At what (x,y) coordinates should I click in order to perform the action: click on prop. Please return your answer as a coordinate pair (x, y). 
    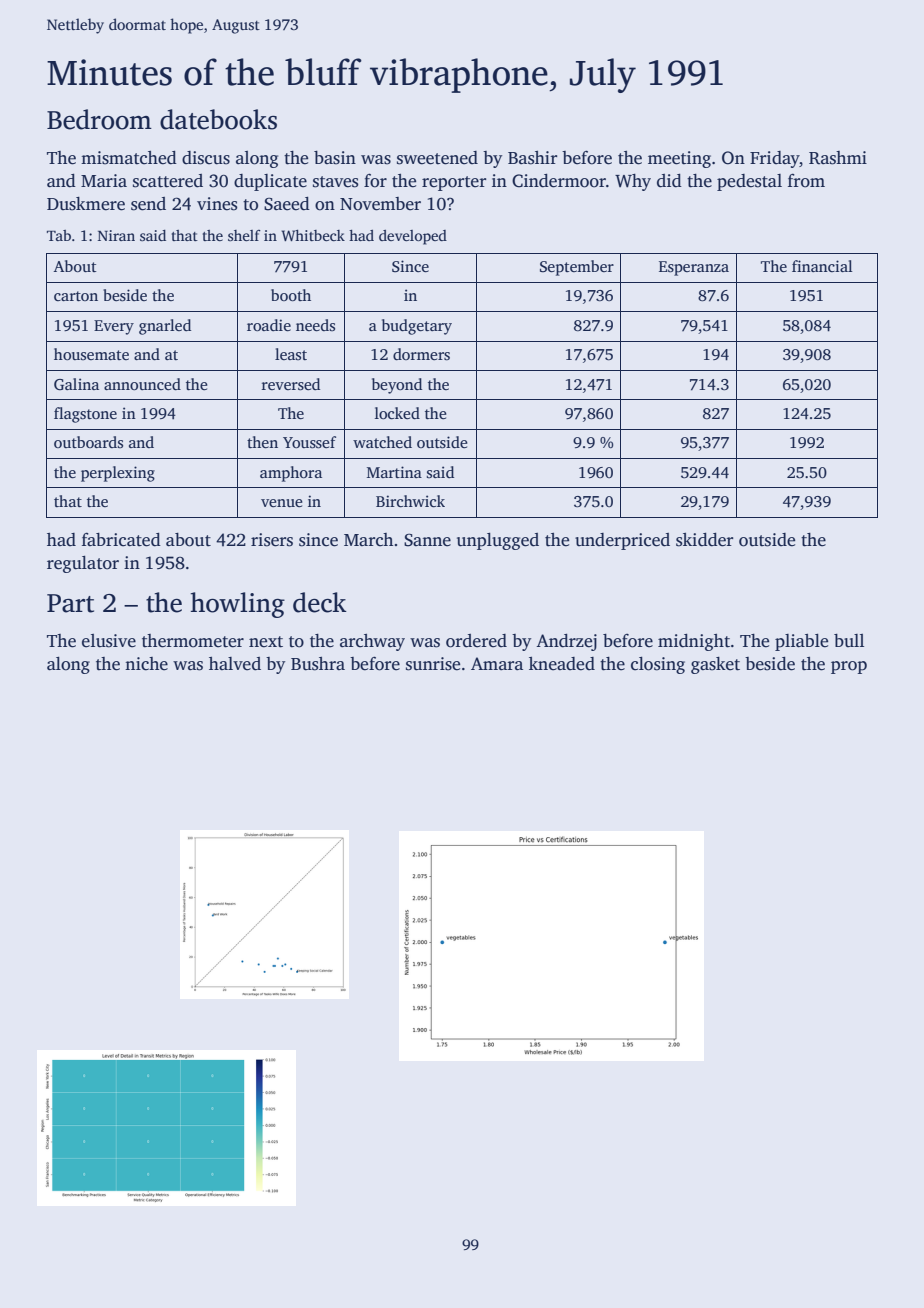
    Looking at the image, I should click on (849, 667).
